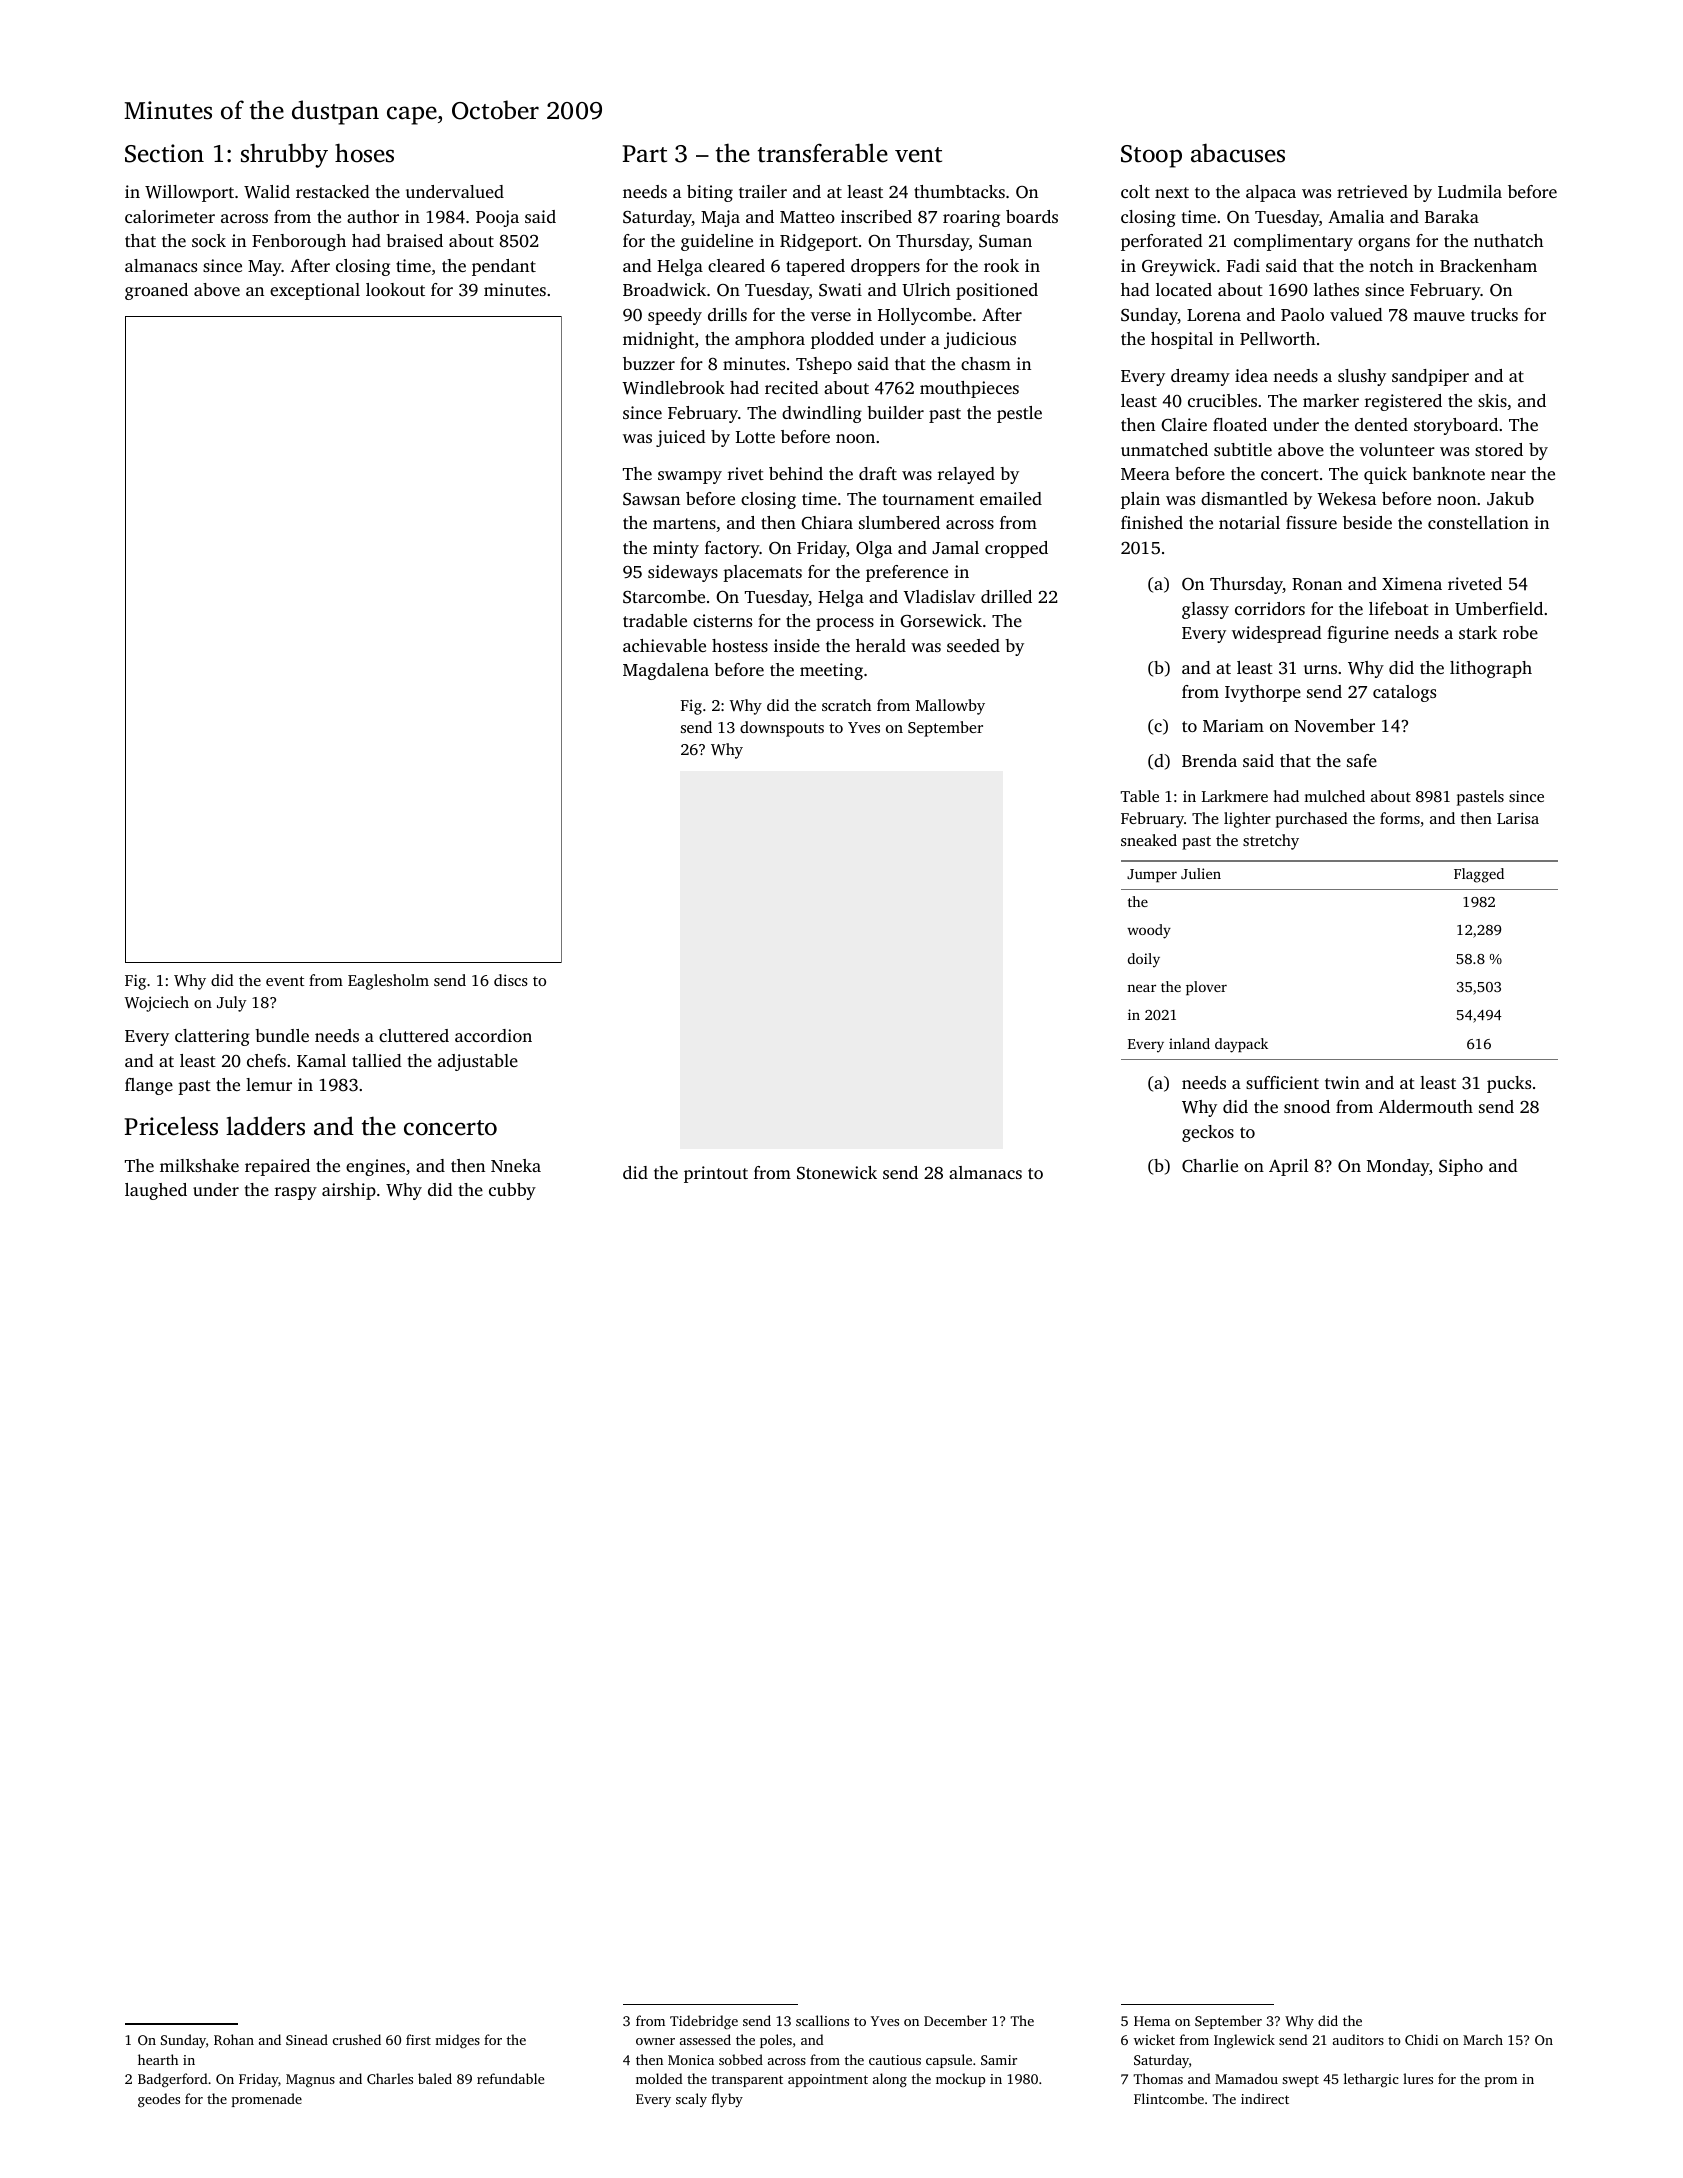 The height and width of the screenshot is (2178, 1683). I want to click on printout, so click(716, 1174).
